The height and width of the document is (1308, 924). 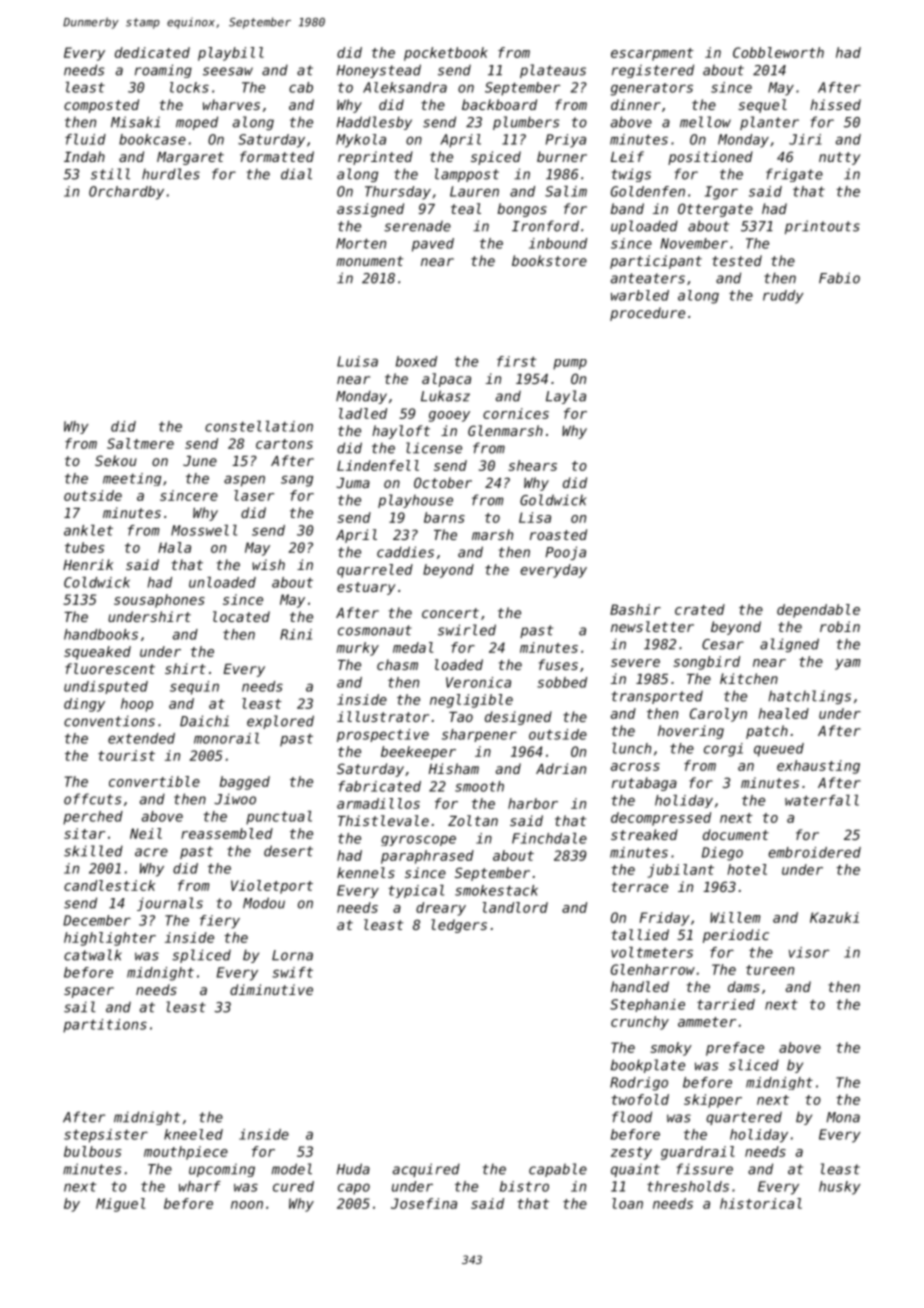 I want to click on pump, so click(x=570, y=364).
